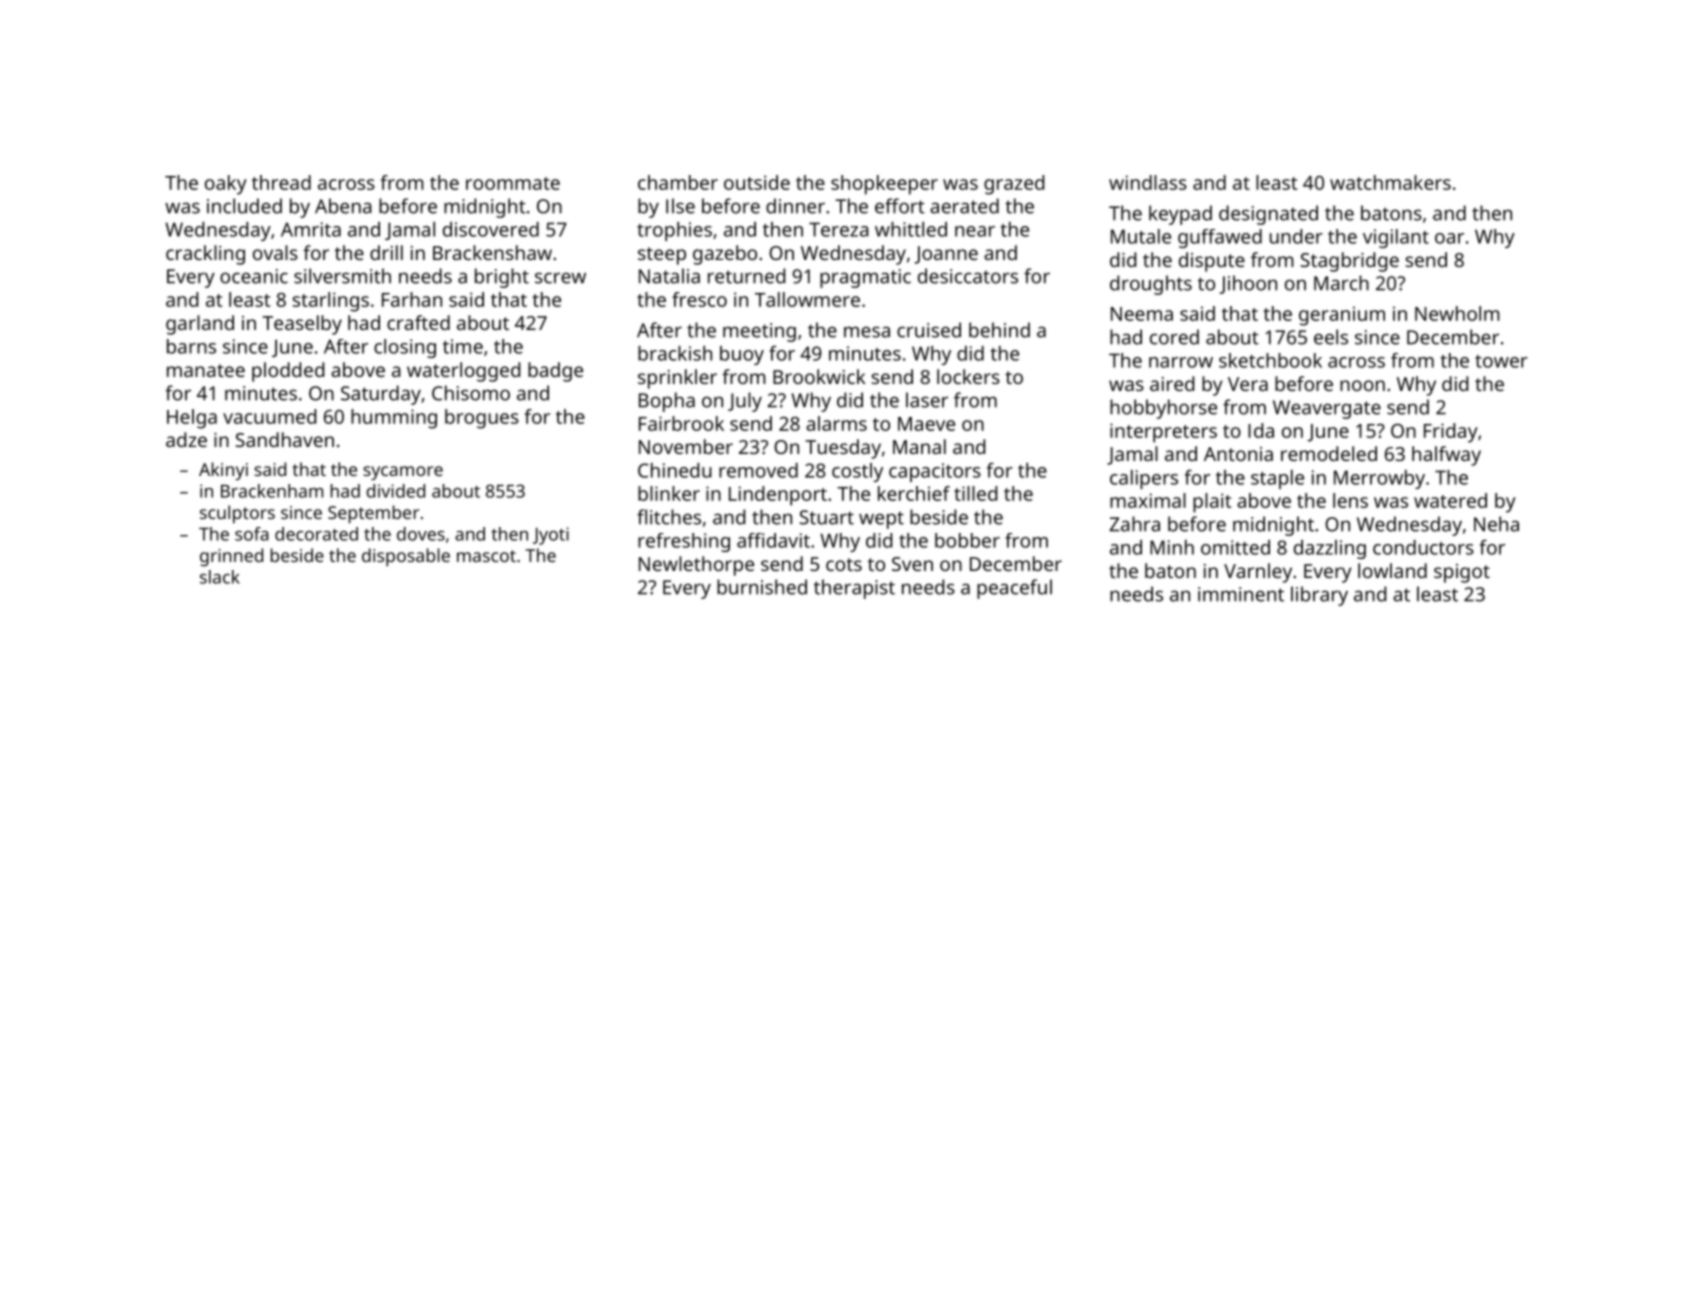  What do you see at coordinates (231, 557) in the image?
I see `grinned` at bounding box center [231, 557].
